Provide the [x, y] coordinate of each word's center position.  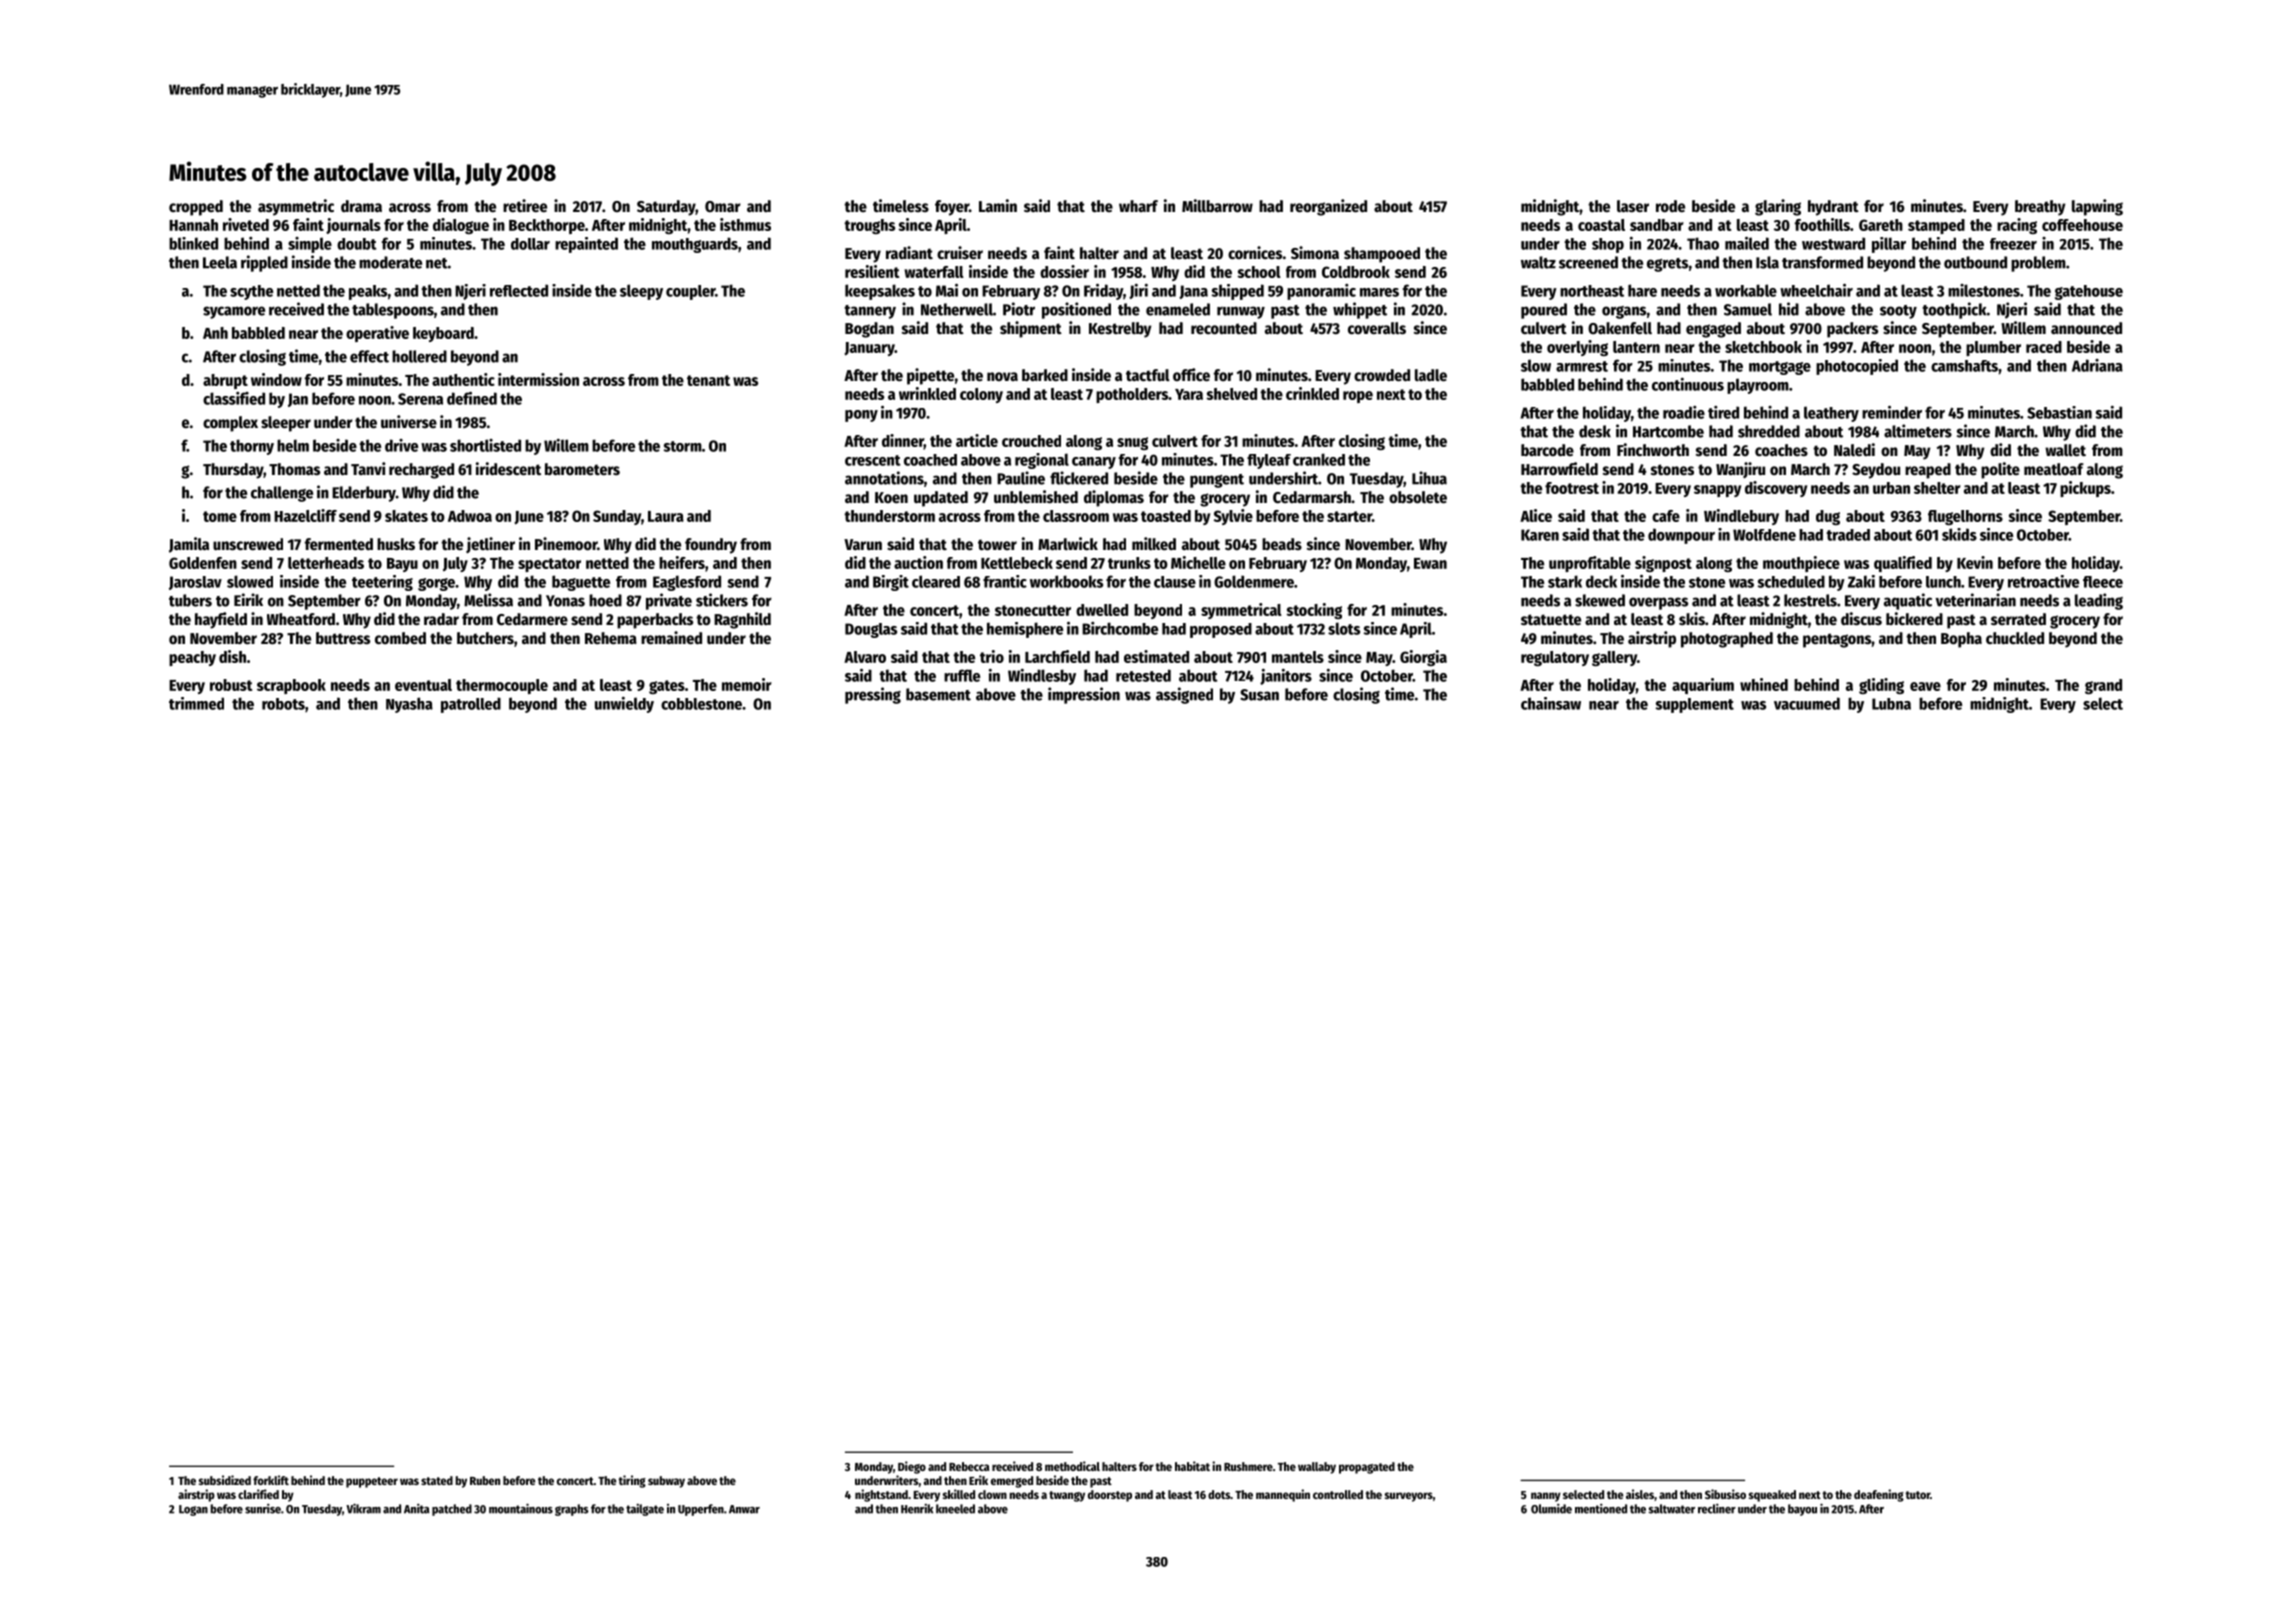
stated [437, 1480]
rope [1358, 397]
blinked [193, 243]
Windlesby [1042, 677]
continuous [1688, 384]
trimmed [196, 703]
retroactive [2043, 581]
